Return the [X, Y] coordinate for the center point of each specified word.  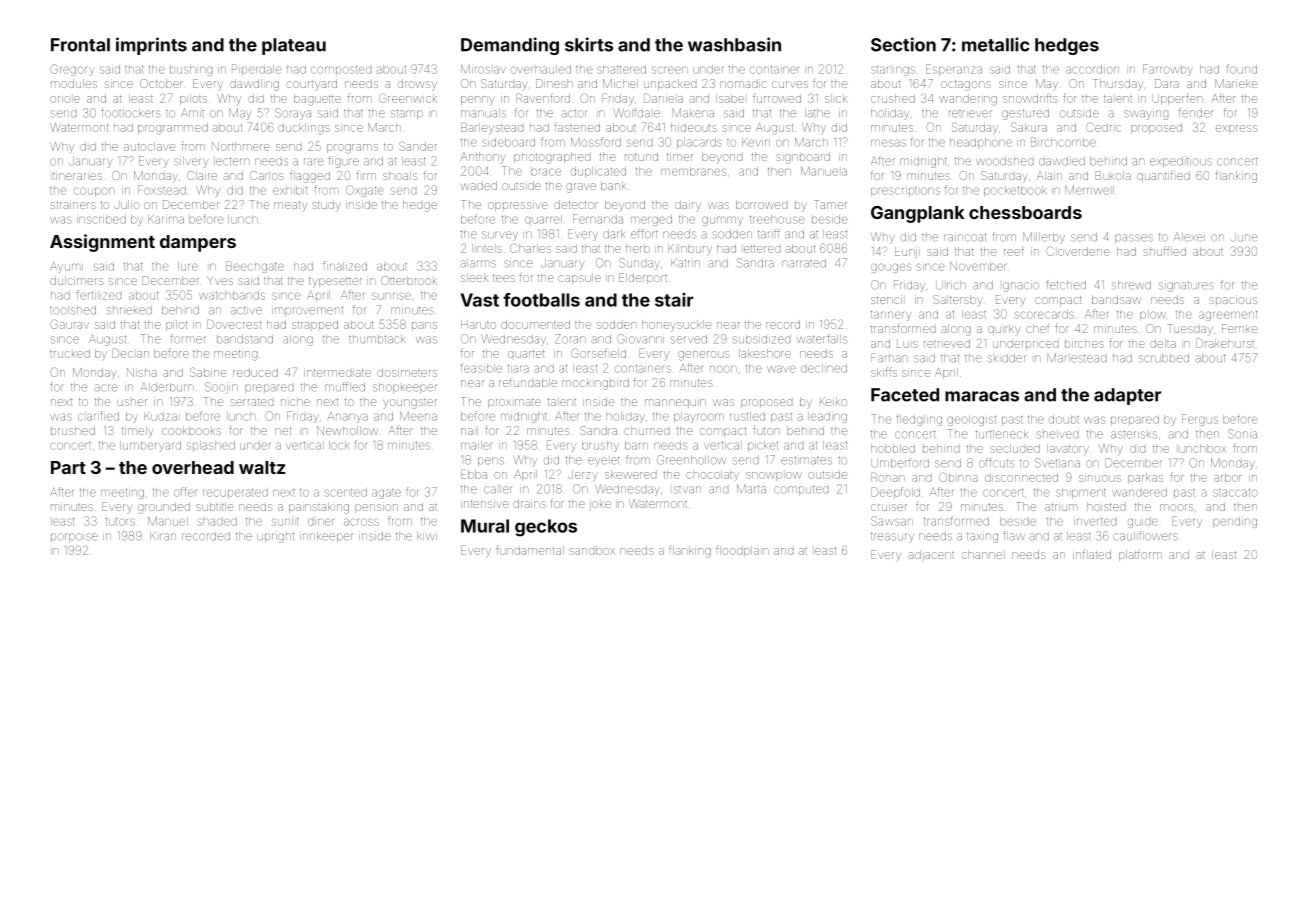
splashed [211, 445]
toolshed [73, 310]
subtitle [214, 506]
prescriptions [905, 192]
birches [1084, 343]
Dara [1167, 83]
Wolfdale [637, 113]
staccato [1235, 493]
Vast [479, 300]
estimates [806, 460]
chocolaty [712, 476]
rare [314, 162]
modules [74, 83]
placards [699, 143]
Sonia [1242, 434]
